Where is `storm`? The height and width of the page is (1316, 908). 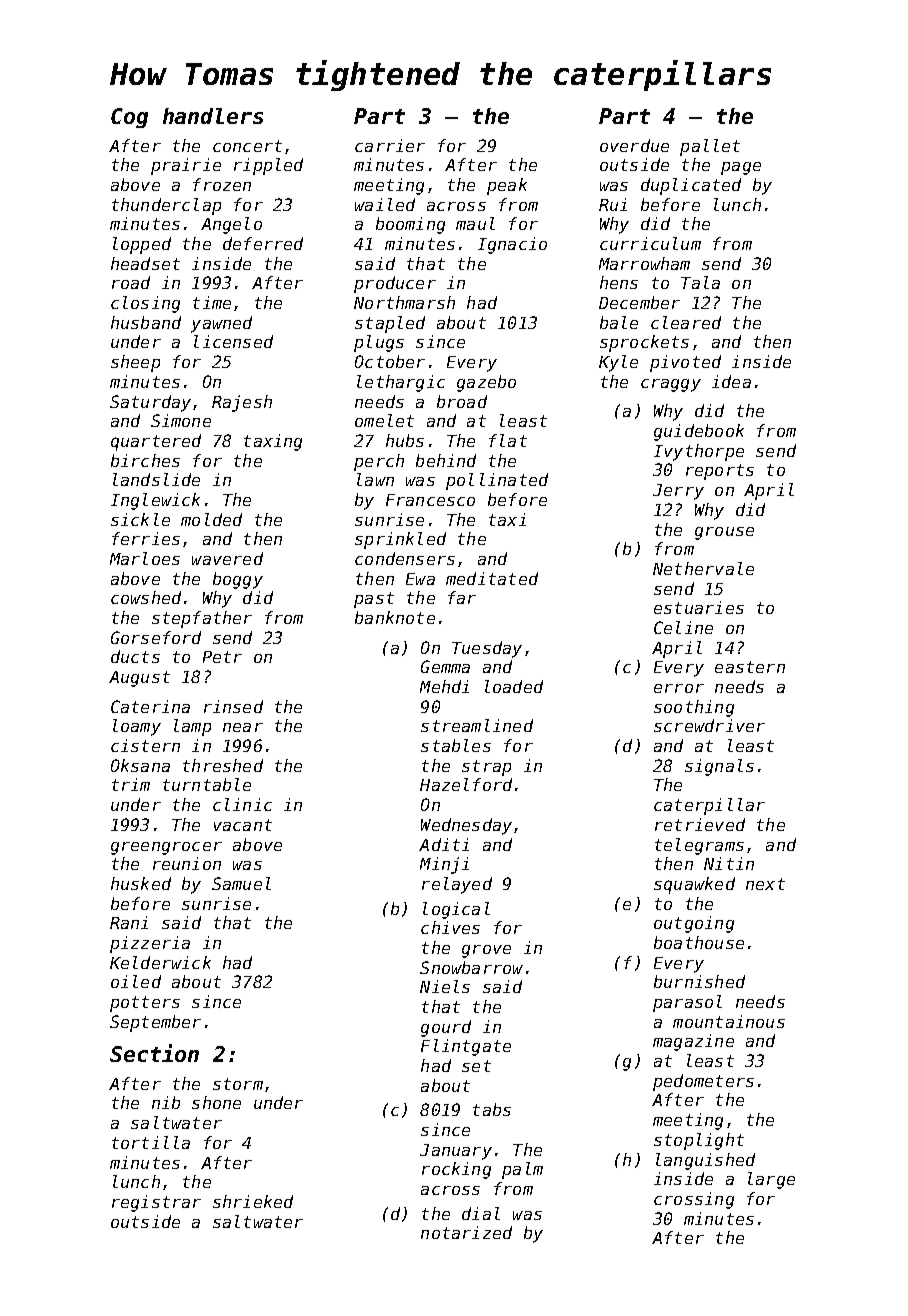
storm is located at coordinates (238, 1084).
